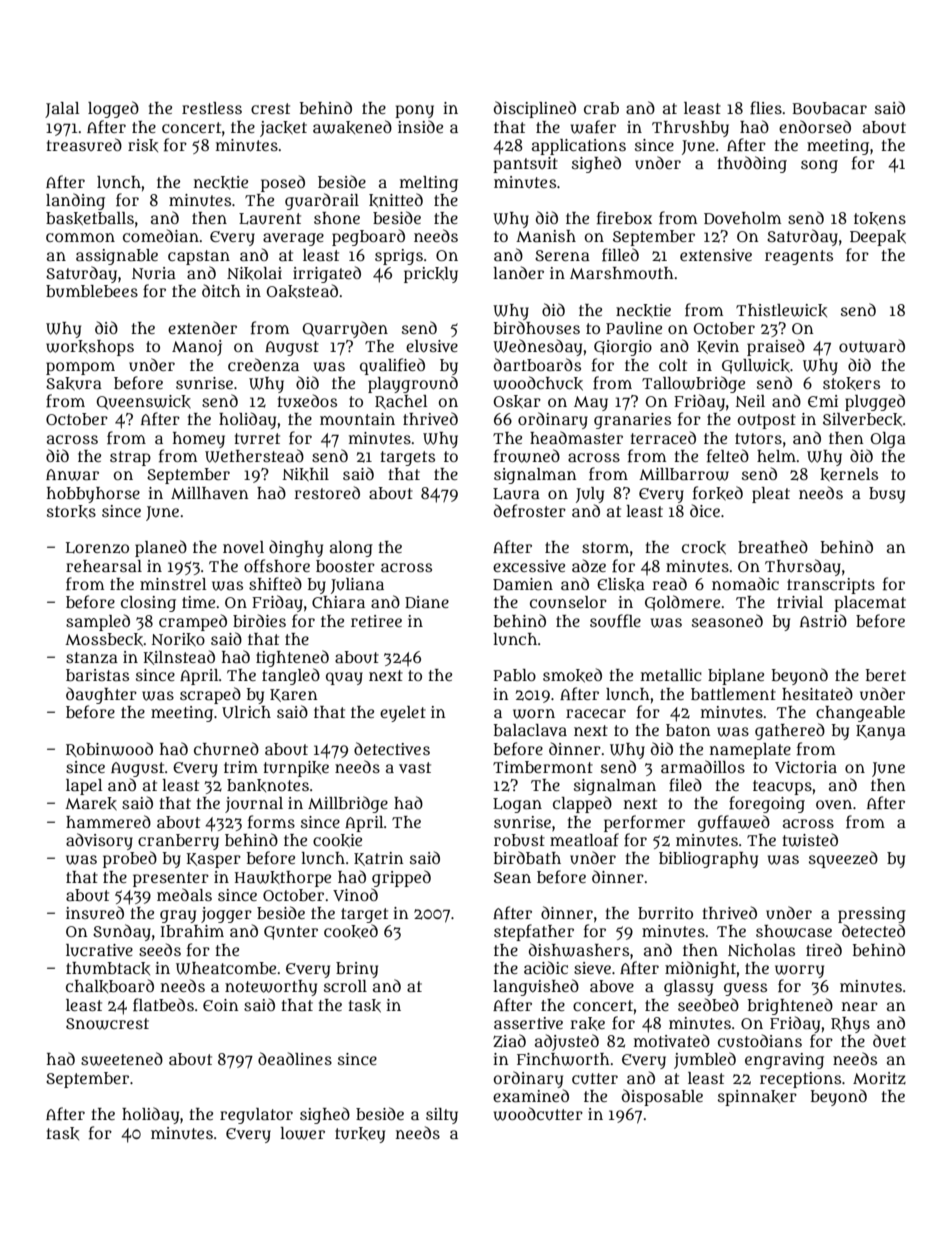 Image resolution: width=952 pixels, height=1233 pixels. What do you see at coordinates (246, 712) in the page?
I see `Ulrich` at bounding box center [246, 712].
